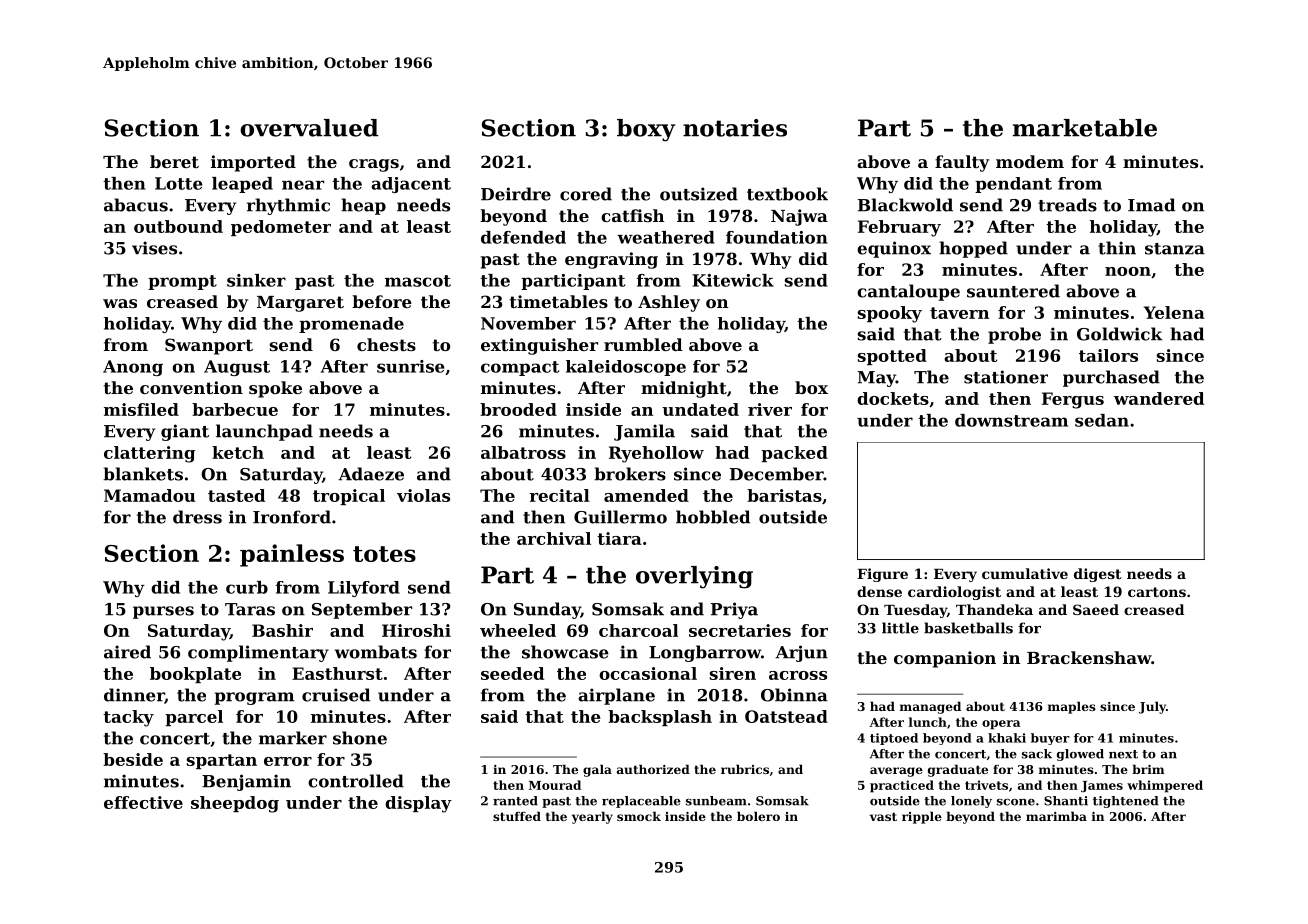 Image resolution: width=1308 pixels, height=924 pixels. Describe the element at coordinates (958, 770) in the image. I see `graduate` at that location.
